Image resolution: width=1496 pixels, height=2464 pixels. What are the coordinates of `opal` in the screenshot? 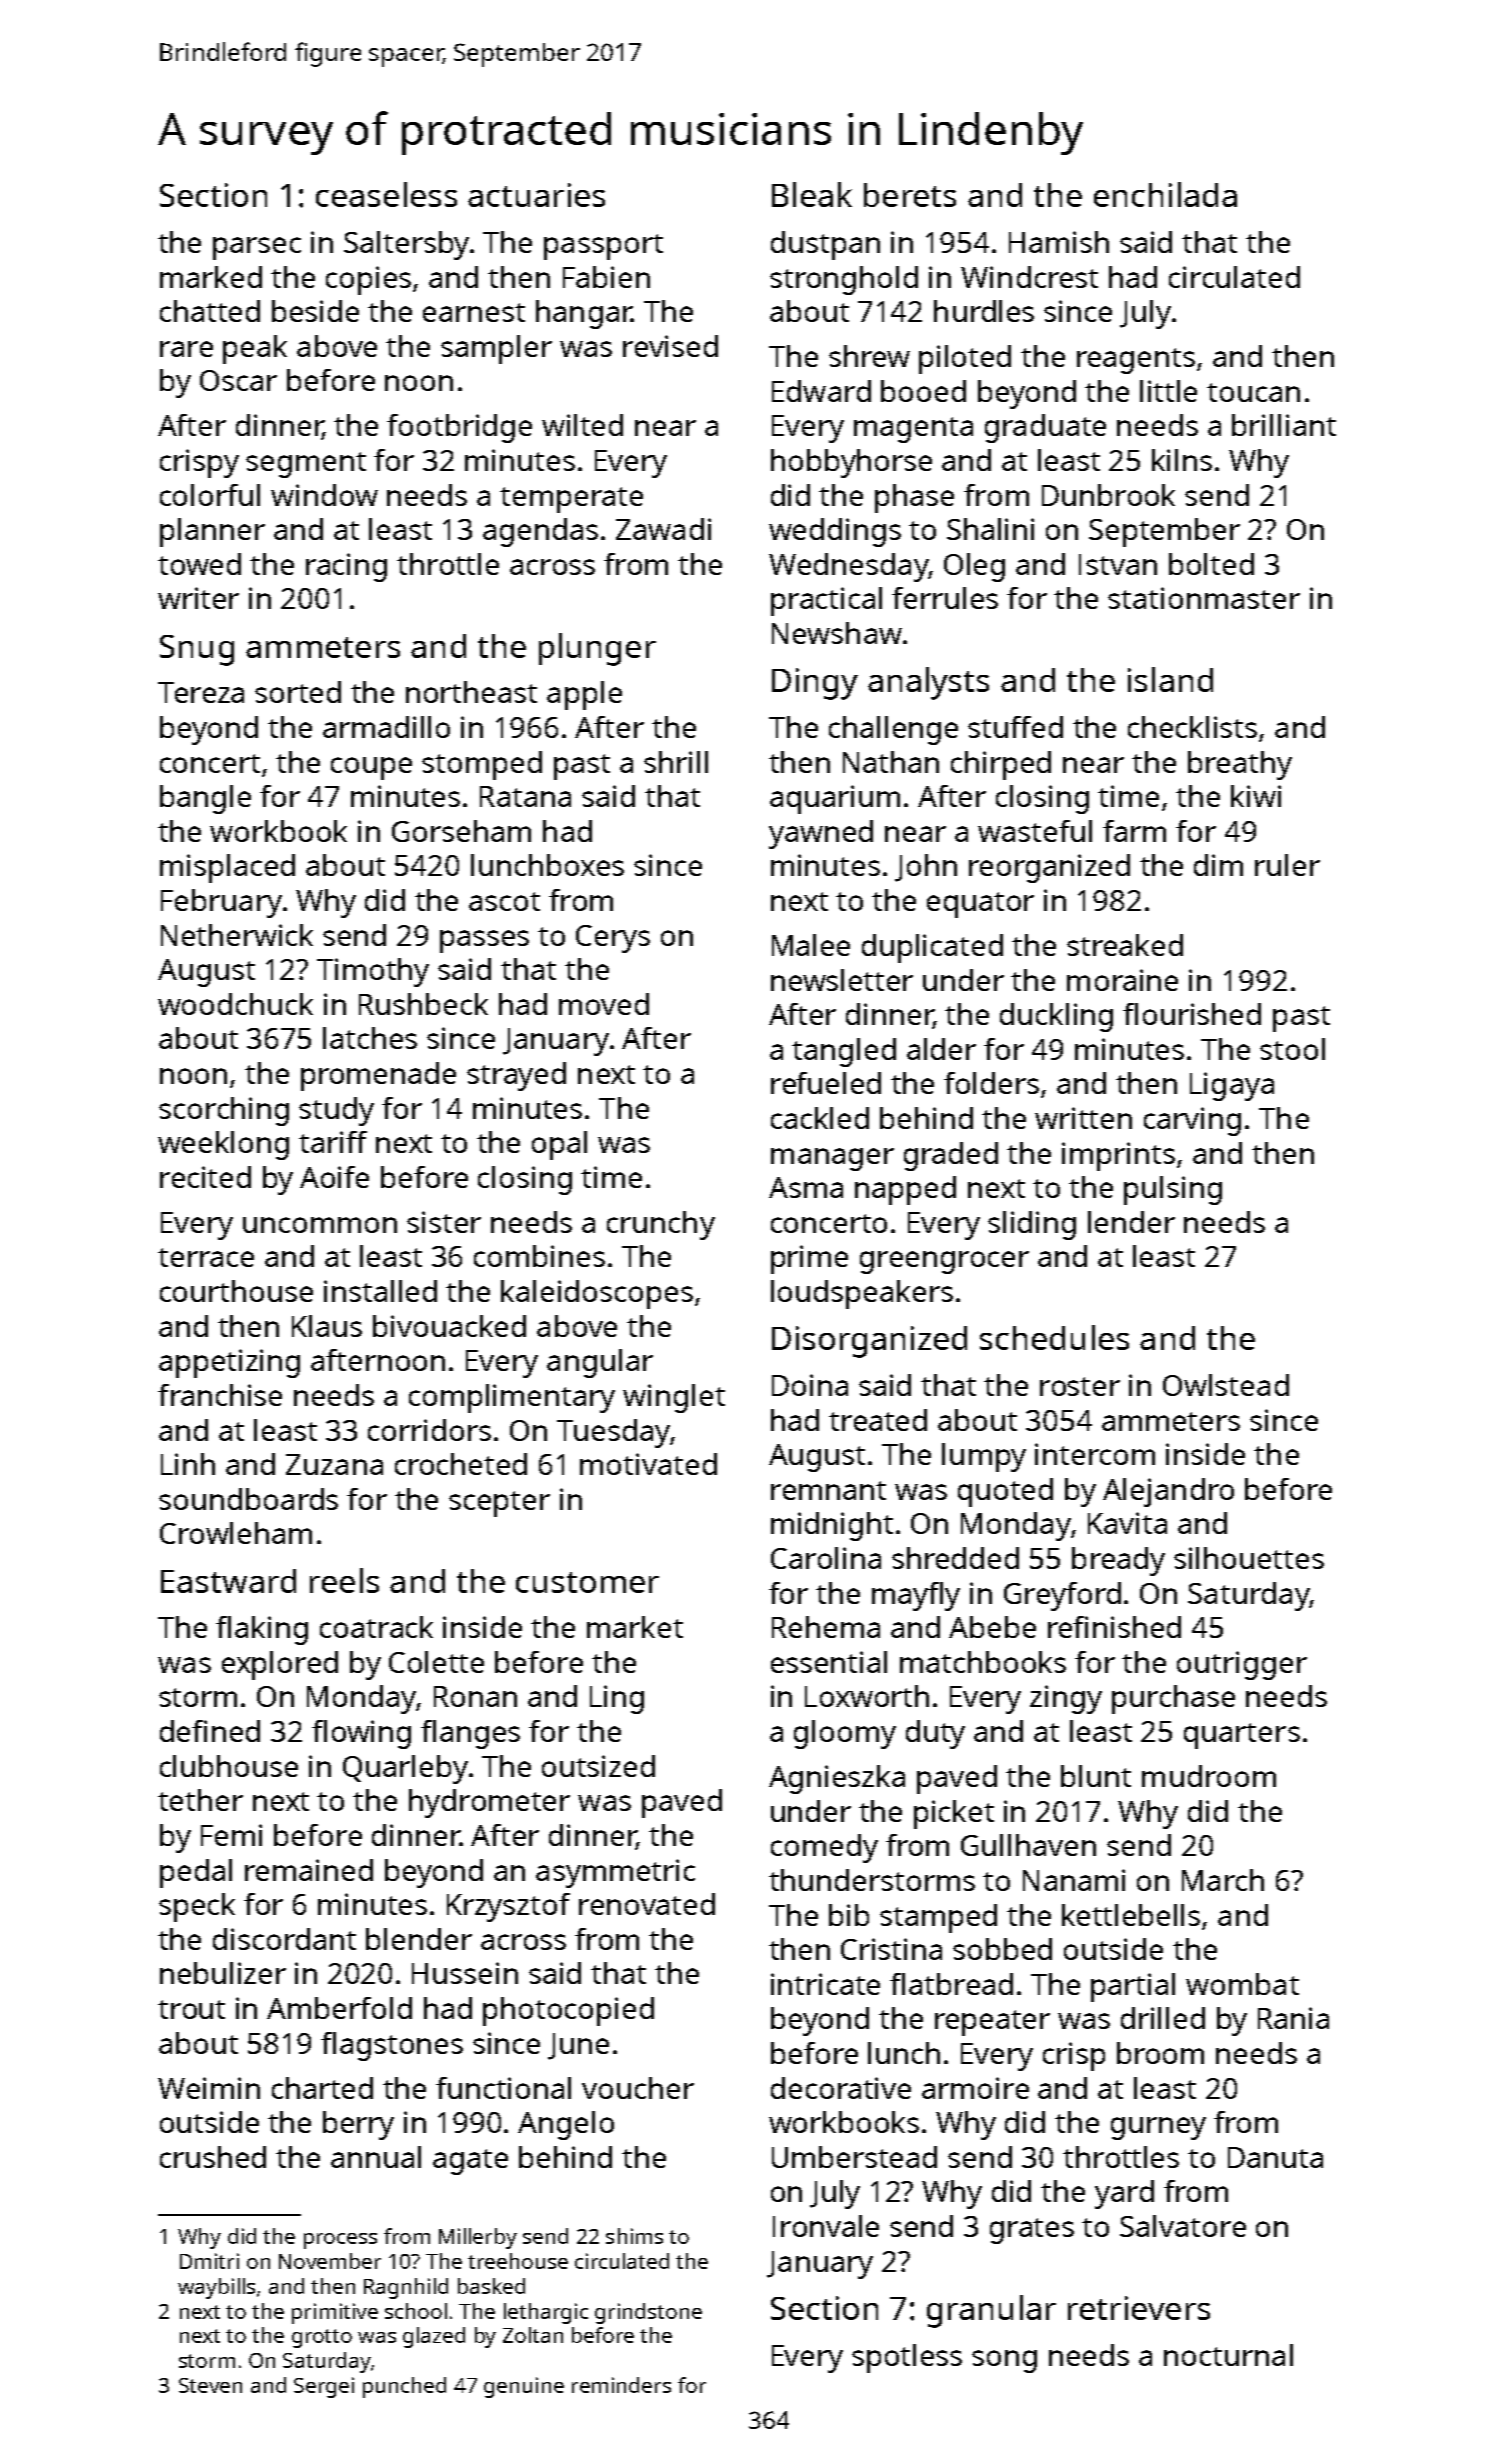 It's located at (559, 1145).
